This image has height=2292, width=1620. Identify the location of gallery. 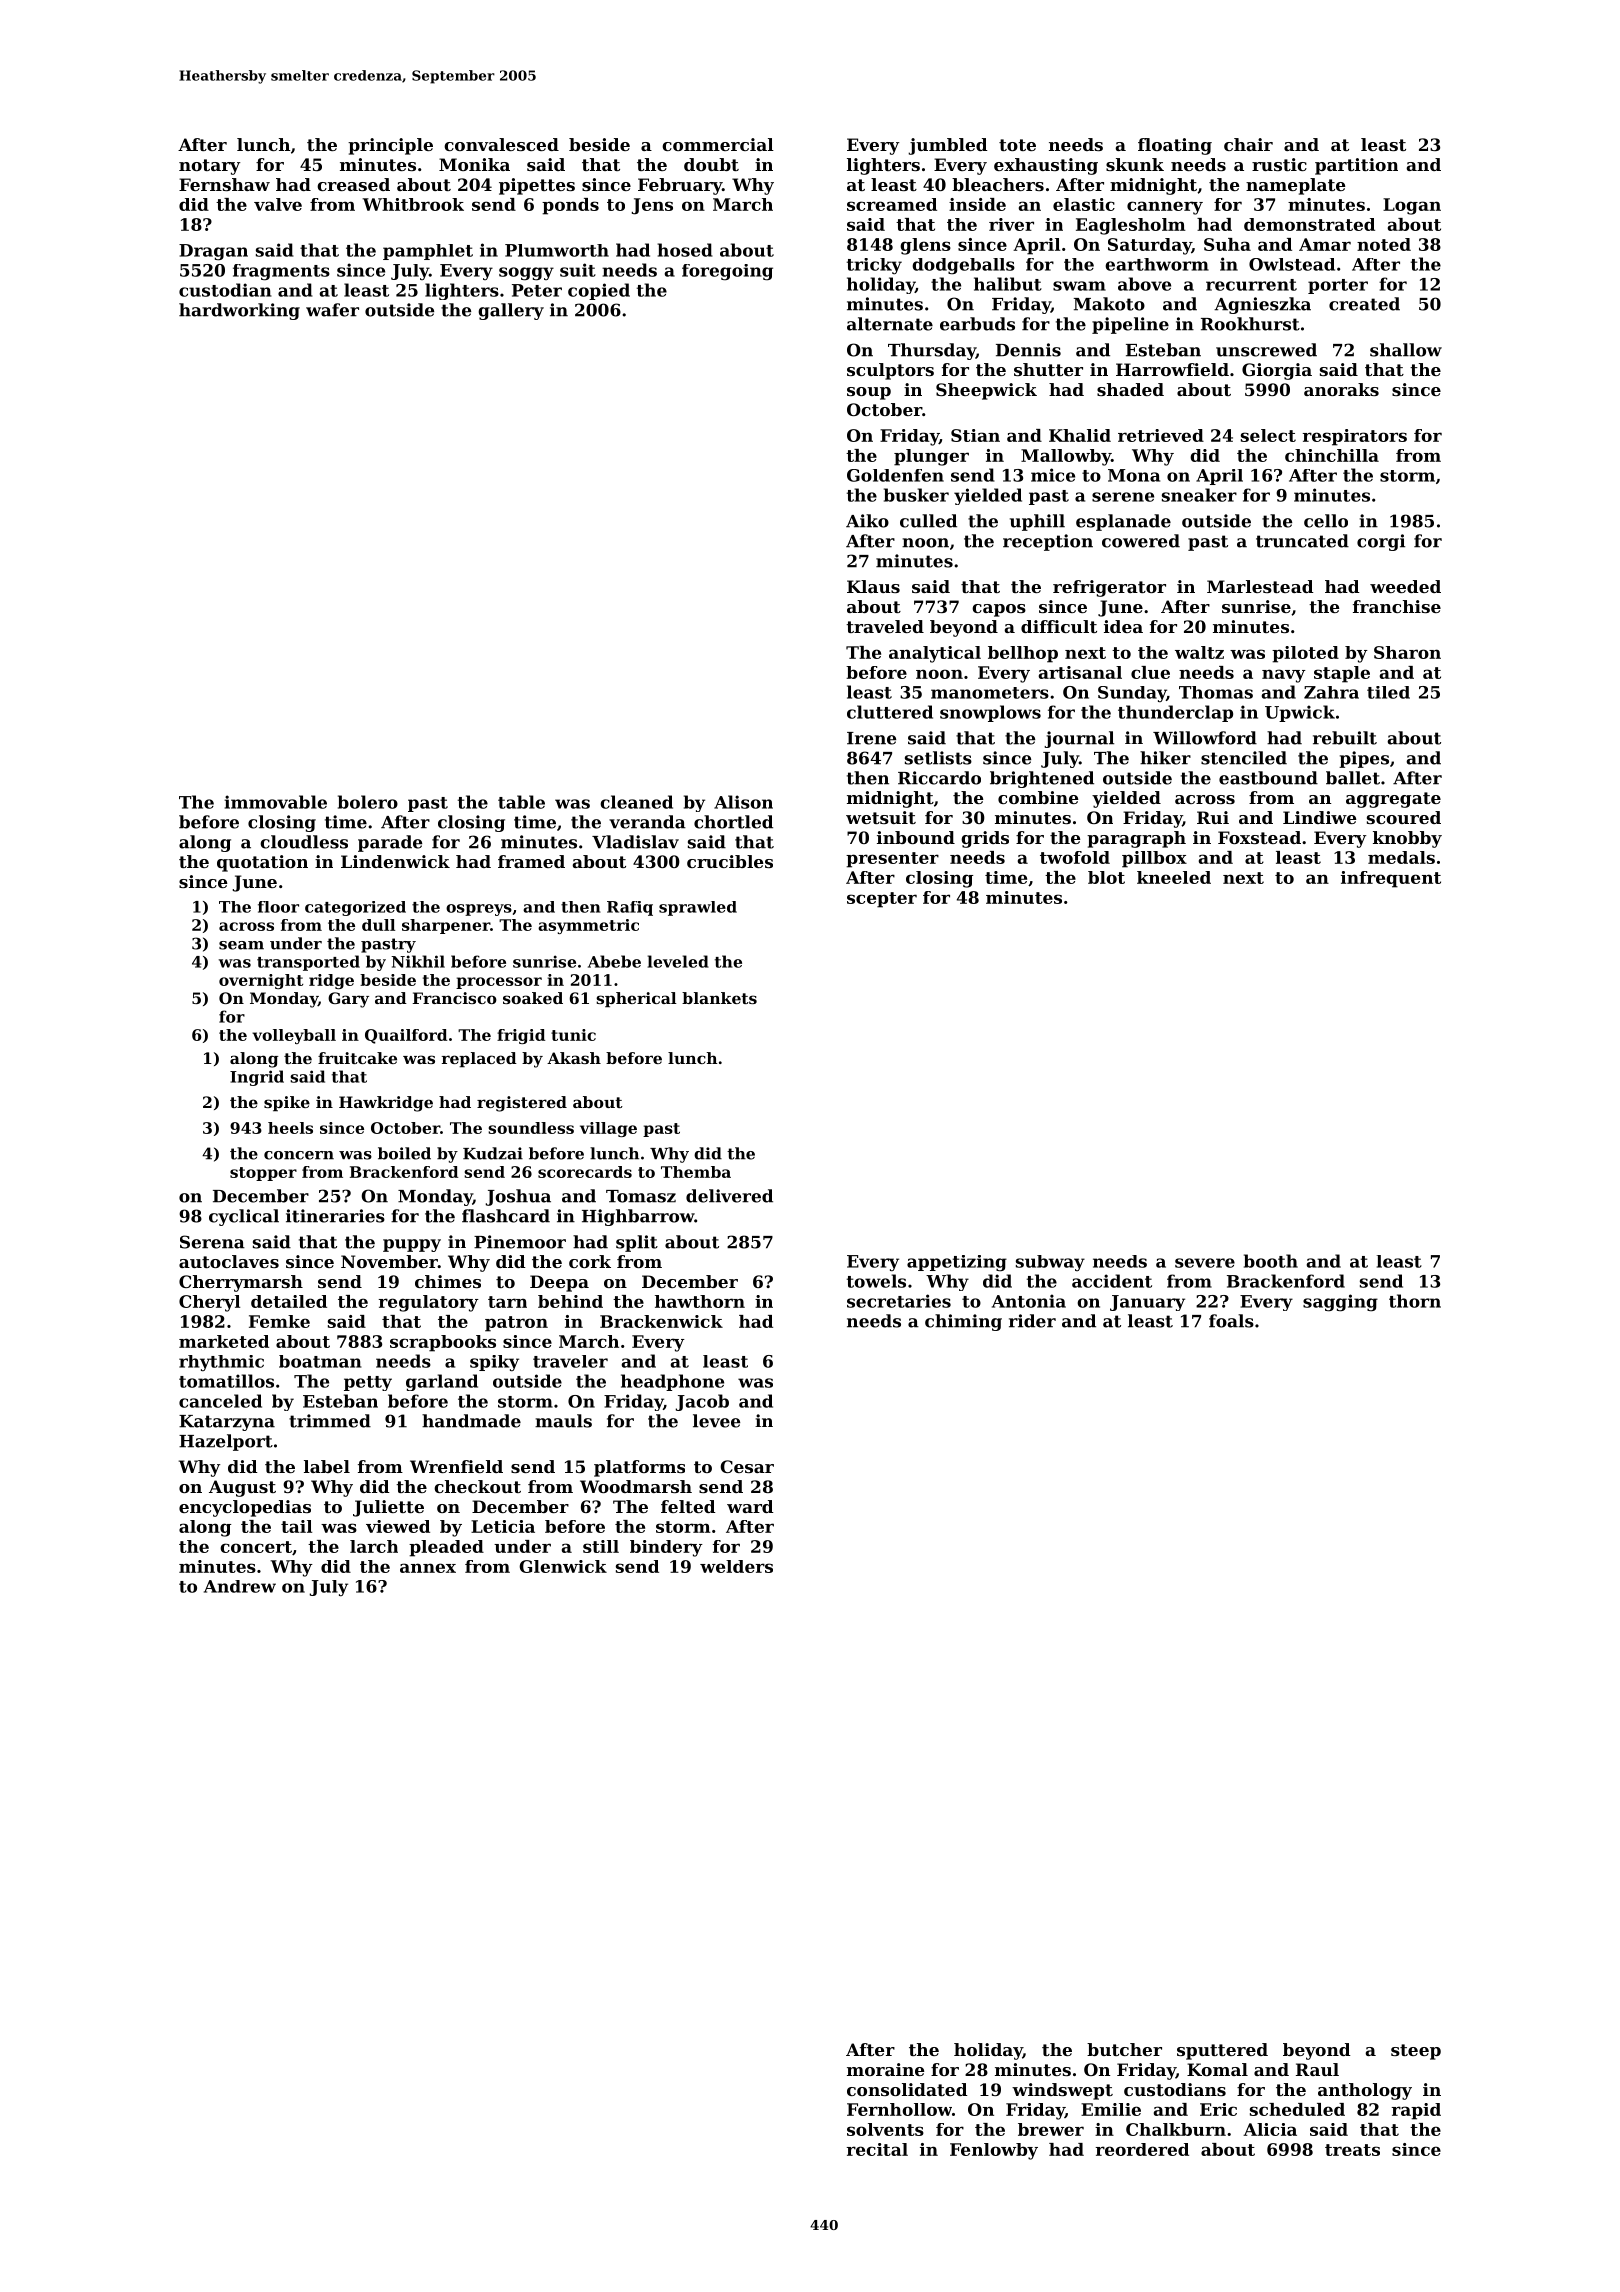
(511, 311).
